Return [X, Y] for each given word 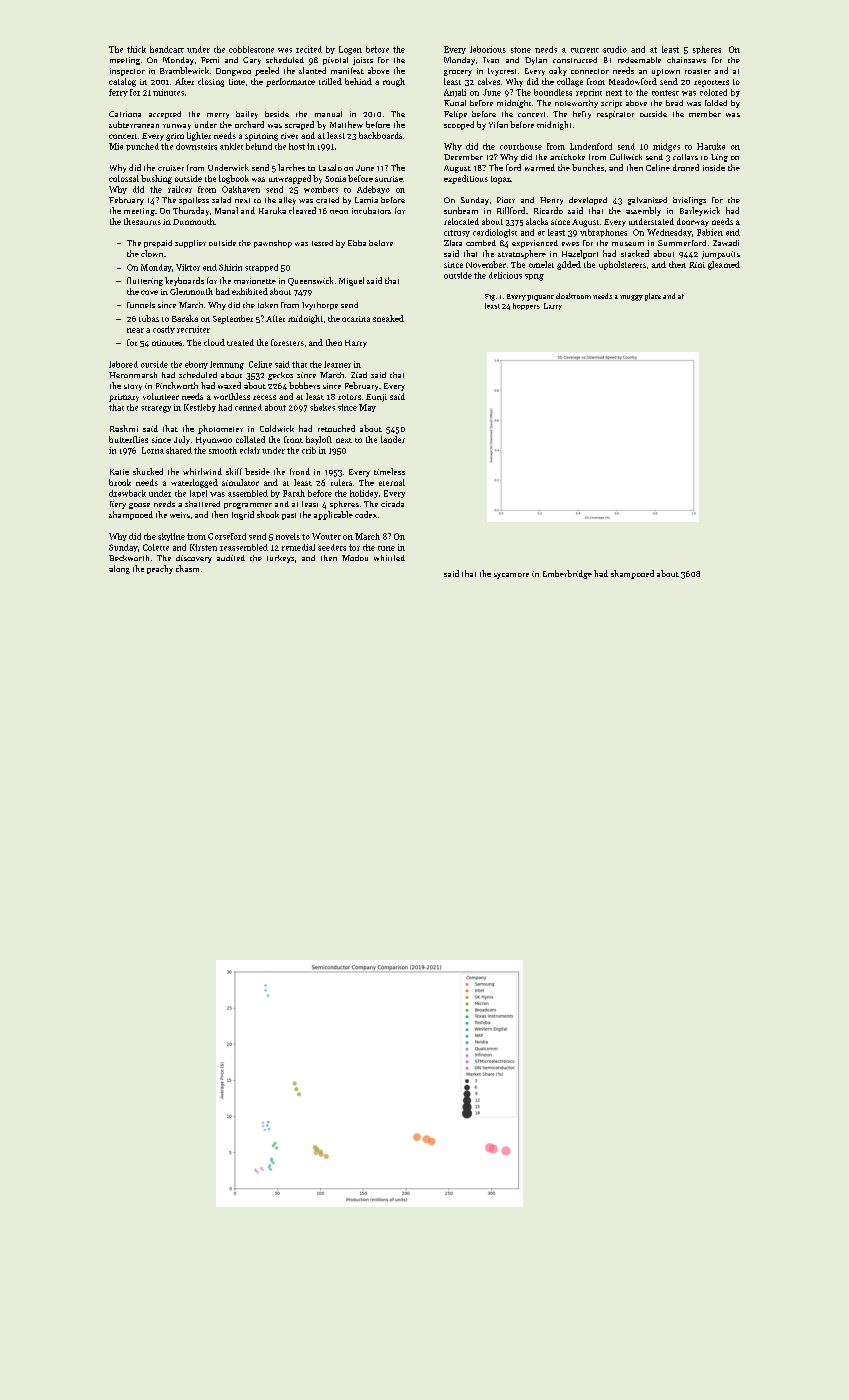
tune [386, 548]
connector [590, 71]
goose [139, 506]
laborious [488, 49]
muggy [631, 298]
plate [653, 297]
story [133, 387]
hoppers [526, 306]
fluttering [145, 281]
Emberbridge [567, 574]
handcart [167, 49]
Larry [553, 306]
